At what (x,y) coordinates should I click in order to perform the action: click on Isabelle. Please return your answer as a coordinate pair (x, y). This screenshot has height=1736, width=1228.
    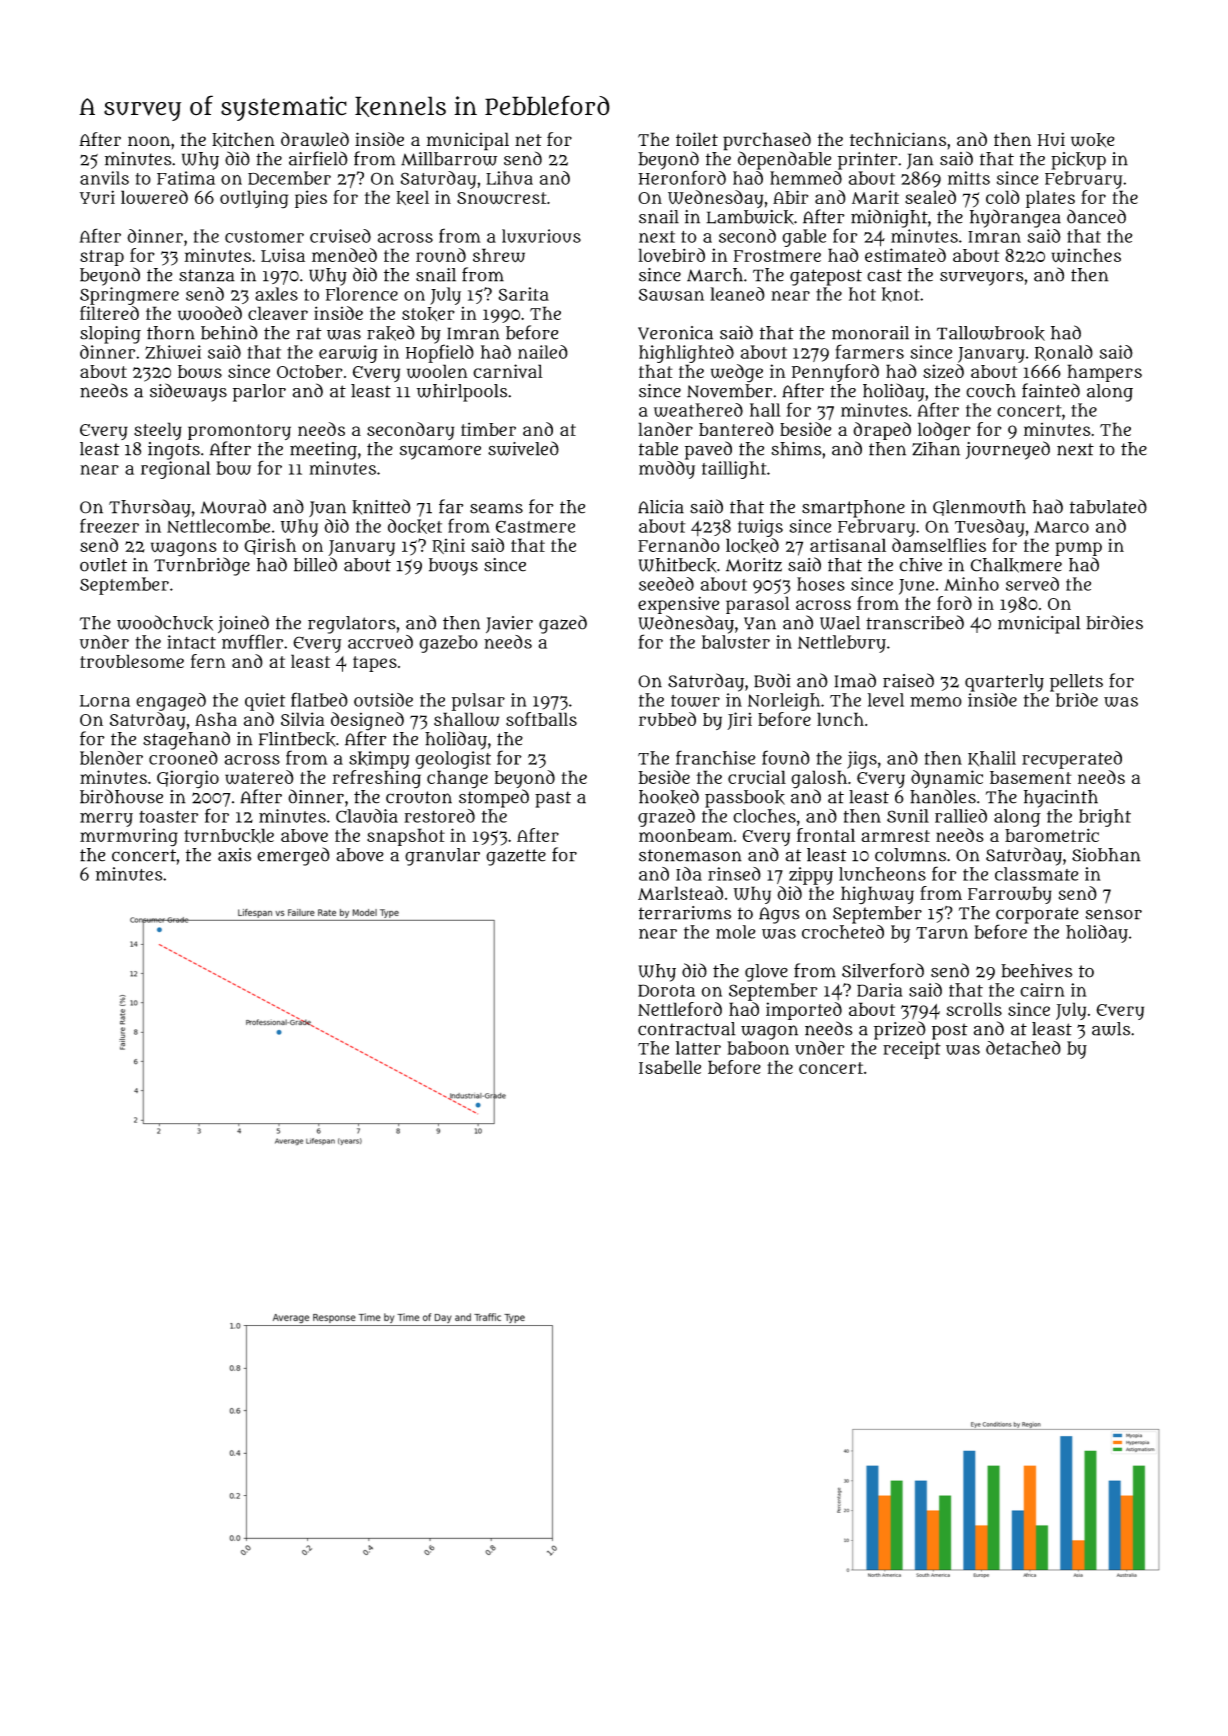
    Looking at the image, I should click on (670, 1067).
